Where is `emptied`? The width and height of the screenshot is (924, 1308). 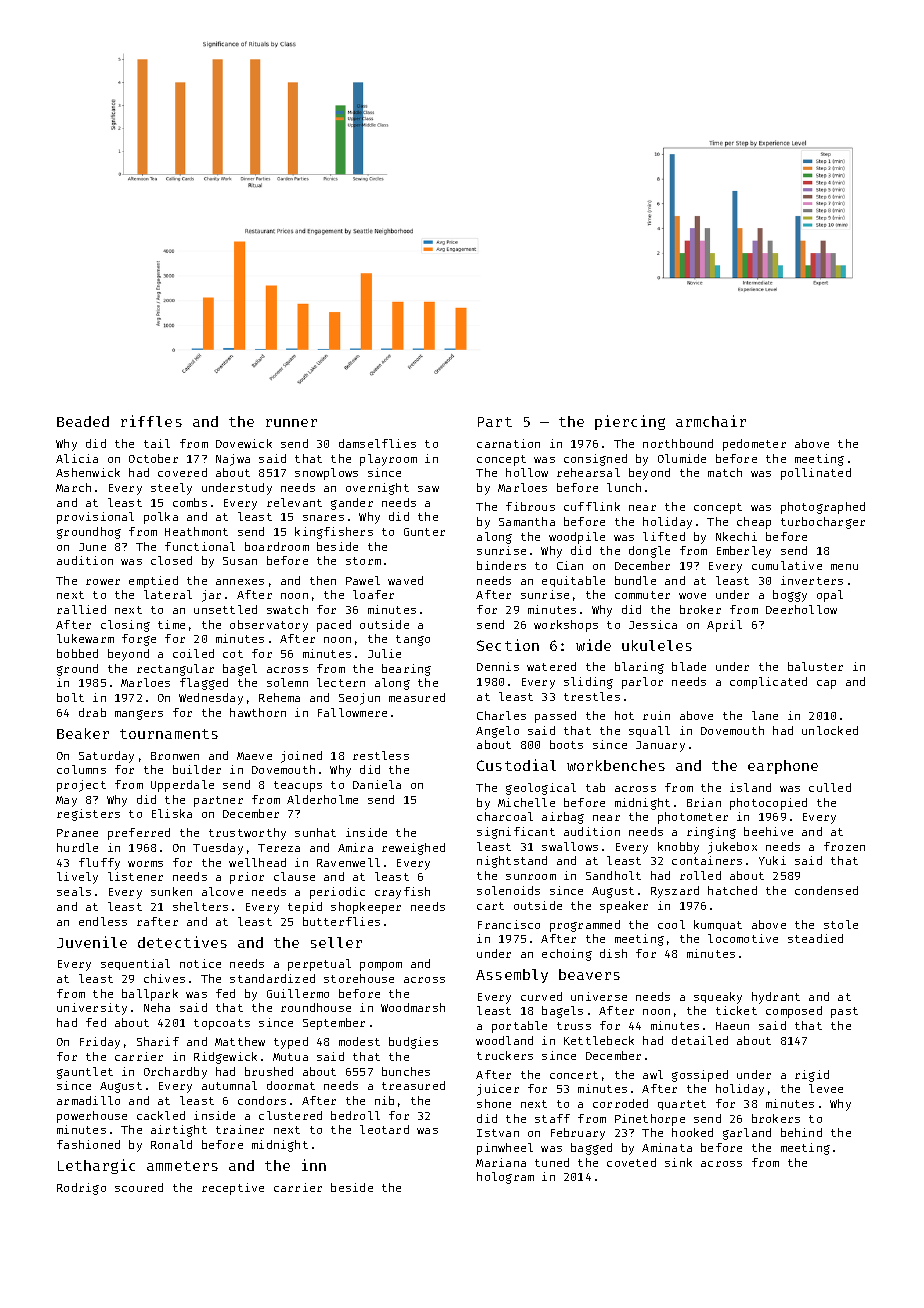 emptied is located at coordinates (153, 582).
